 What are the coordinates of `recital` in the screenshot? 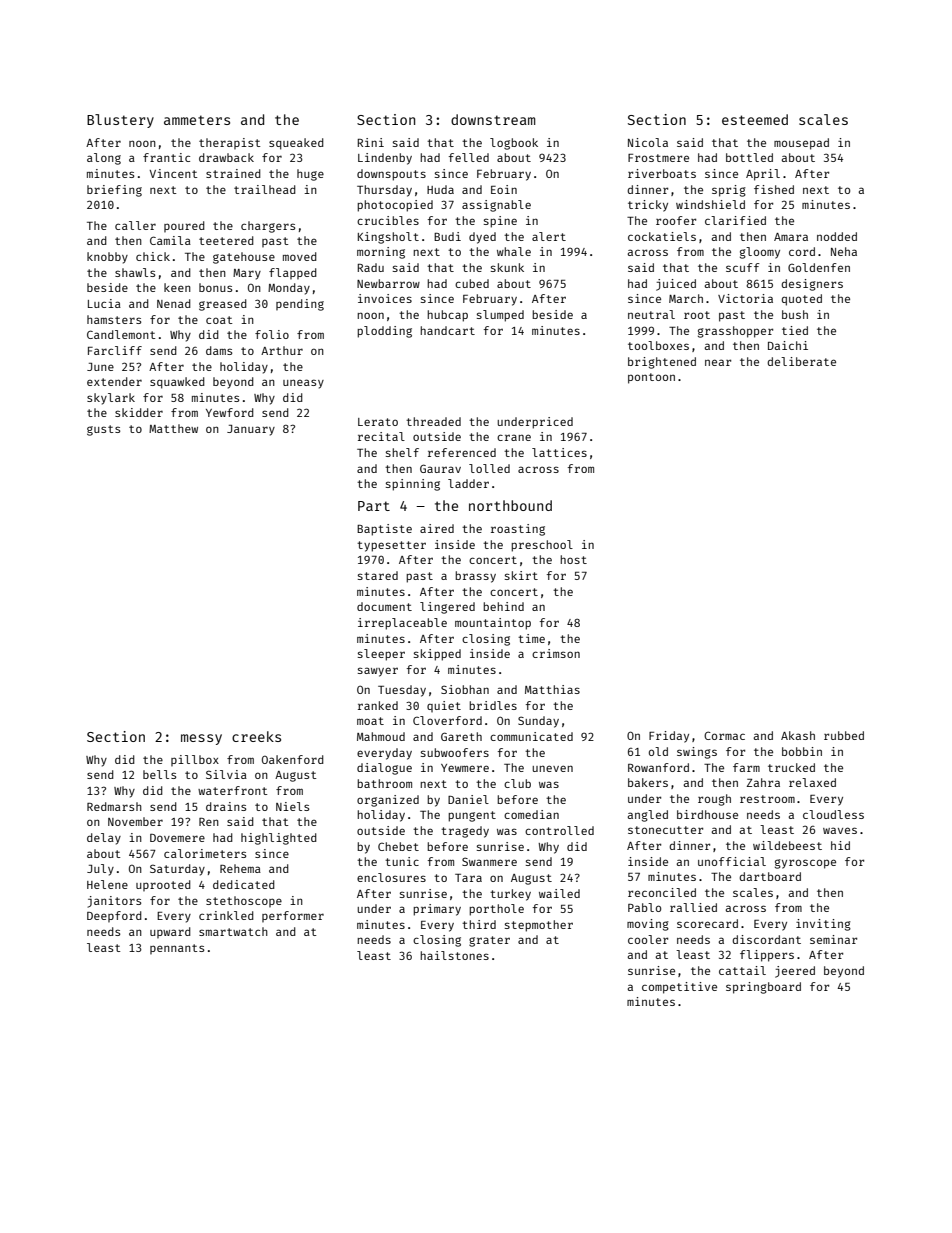 It's located at (381, 436).
